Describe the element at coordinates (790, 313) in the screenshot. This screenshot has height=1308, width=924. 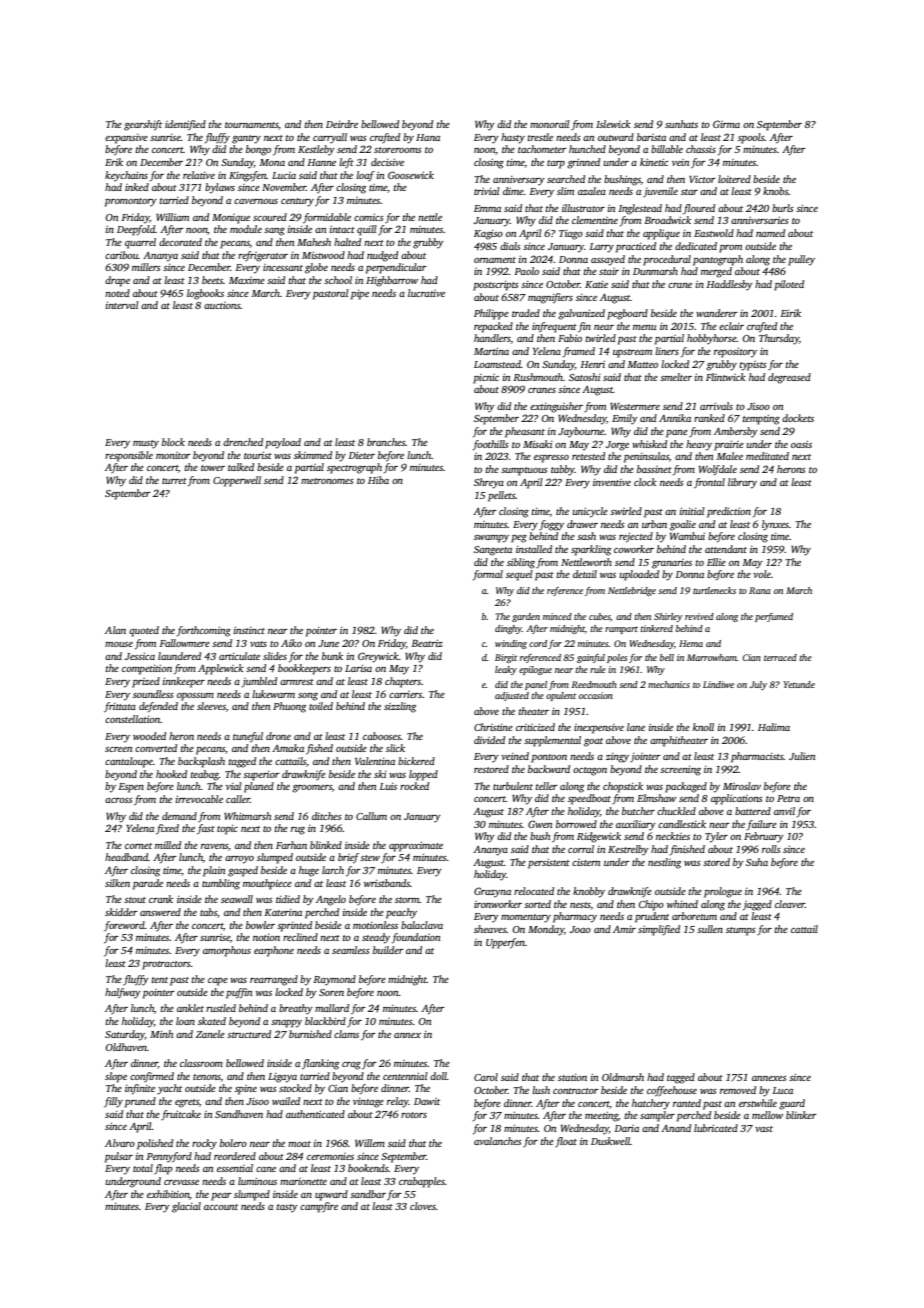
I see `Eirik` at that location.
